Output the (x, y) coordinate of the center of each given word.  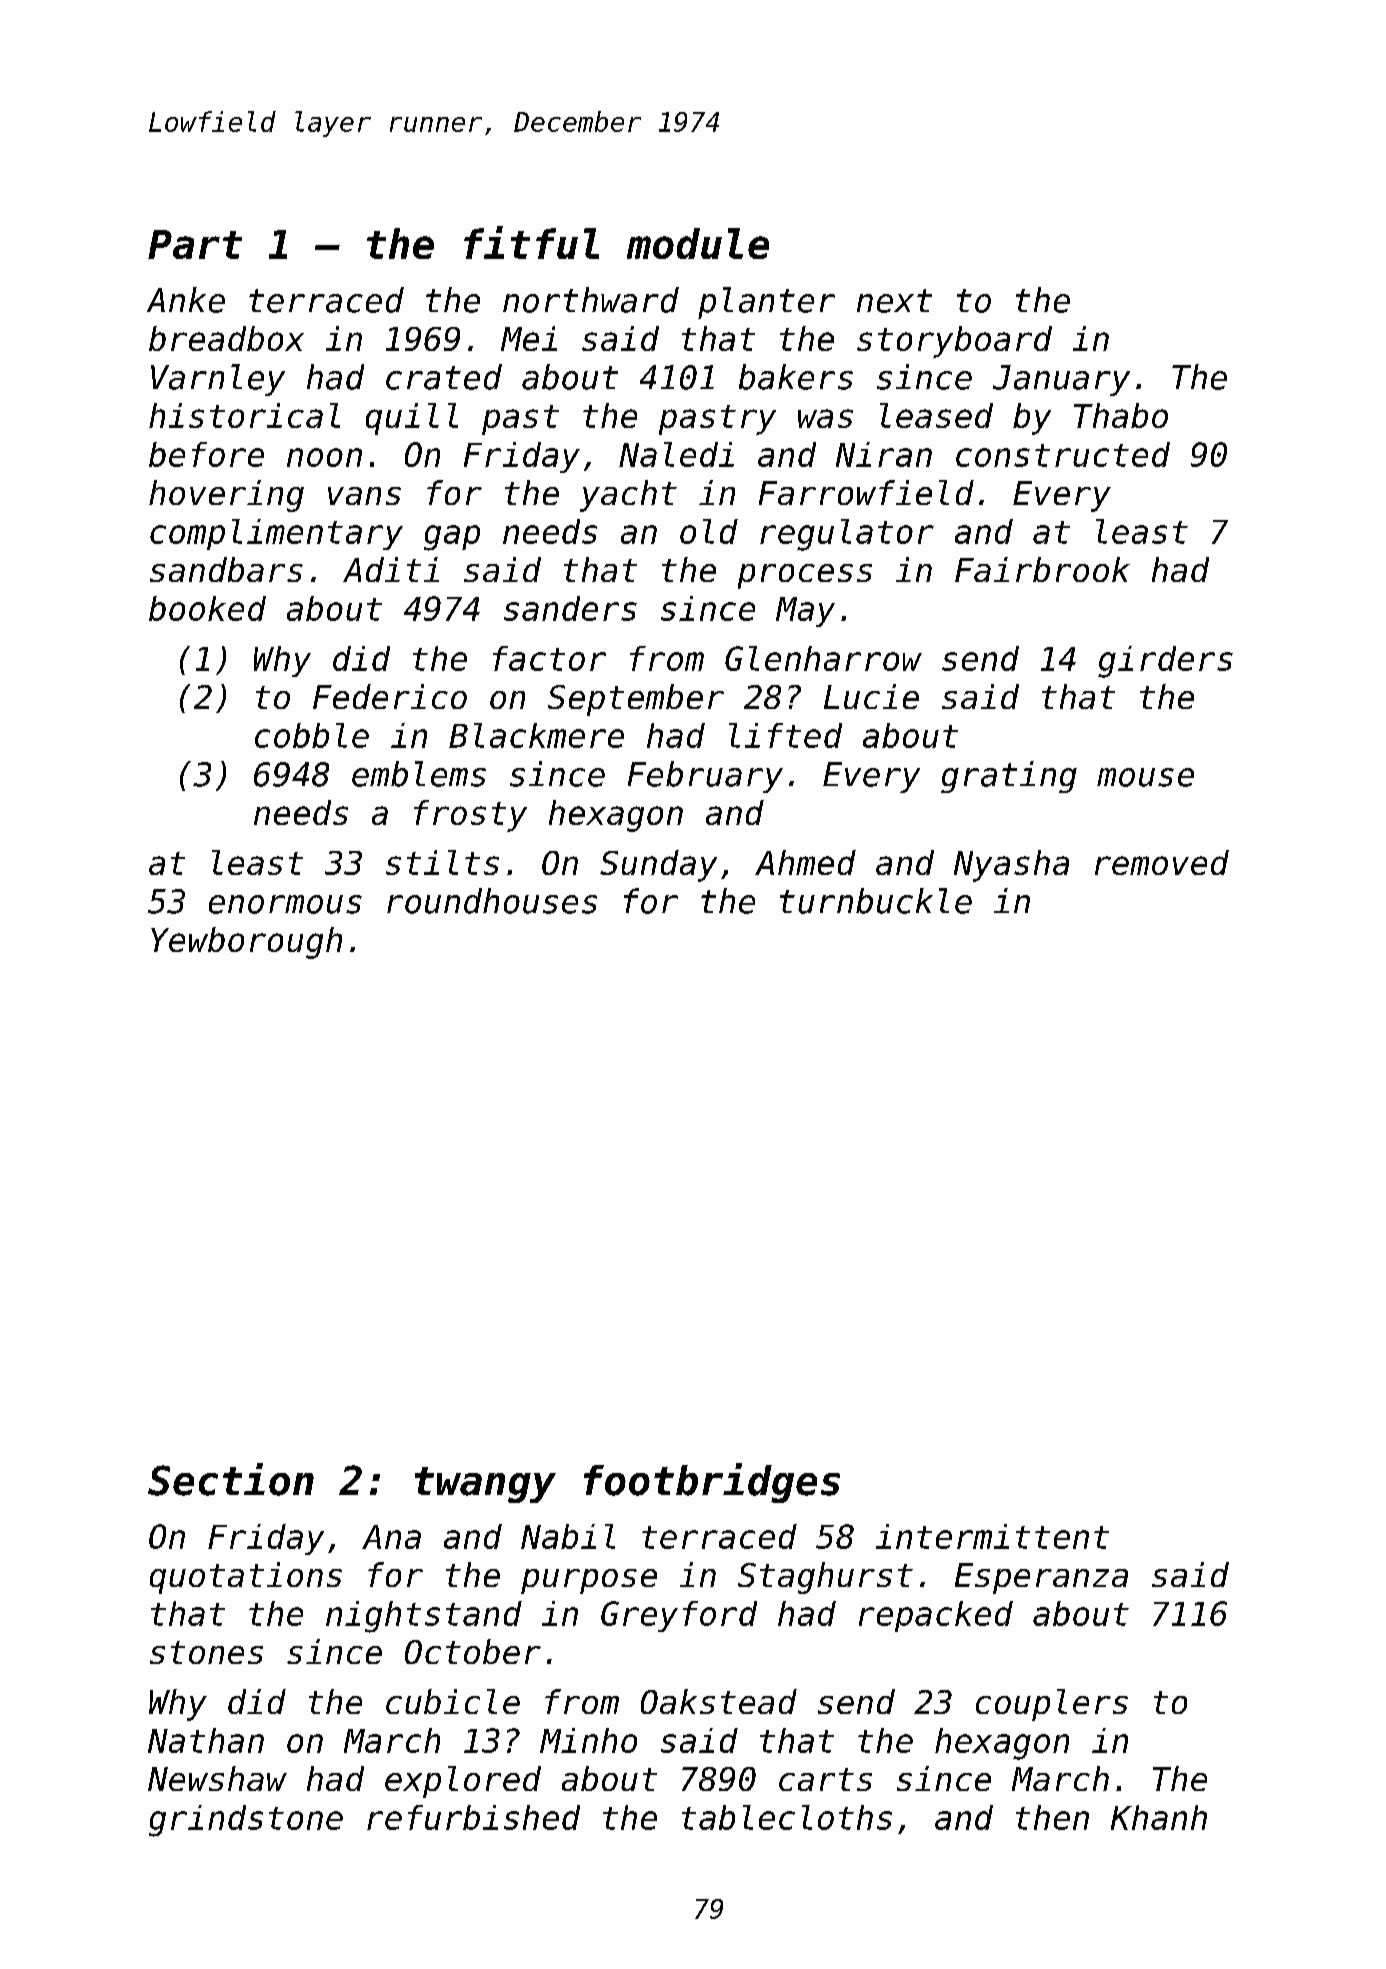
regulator (847, 535)
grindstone (246, 1821)
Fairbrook (1042, 569)
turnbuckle (876, 901)
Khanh (1159, 1817)
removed (1162, 862)
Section (231, 1479)
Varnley (218, 380)
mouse (1145, 777)
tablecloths (787, 1817)
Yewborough (246, 943)
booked (207, 608)
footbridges (712, 1483)
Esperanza (1041, 1578)
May (805, 612)
